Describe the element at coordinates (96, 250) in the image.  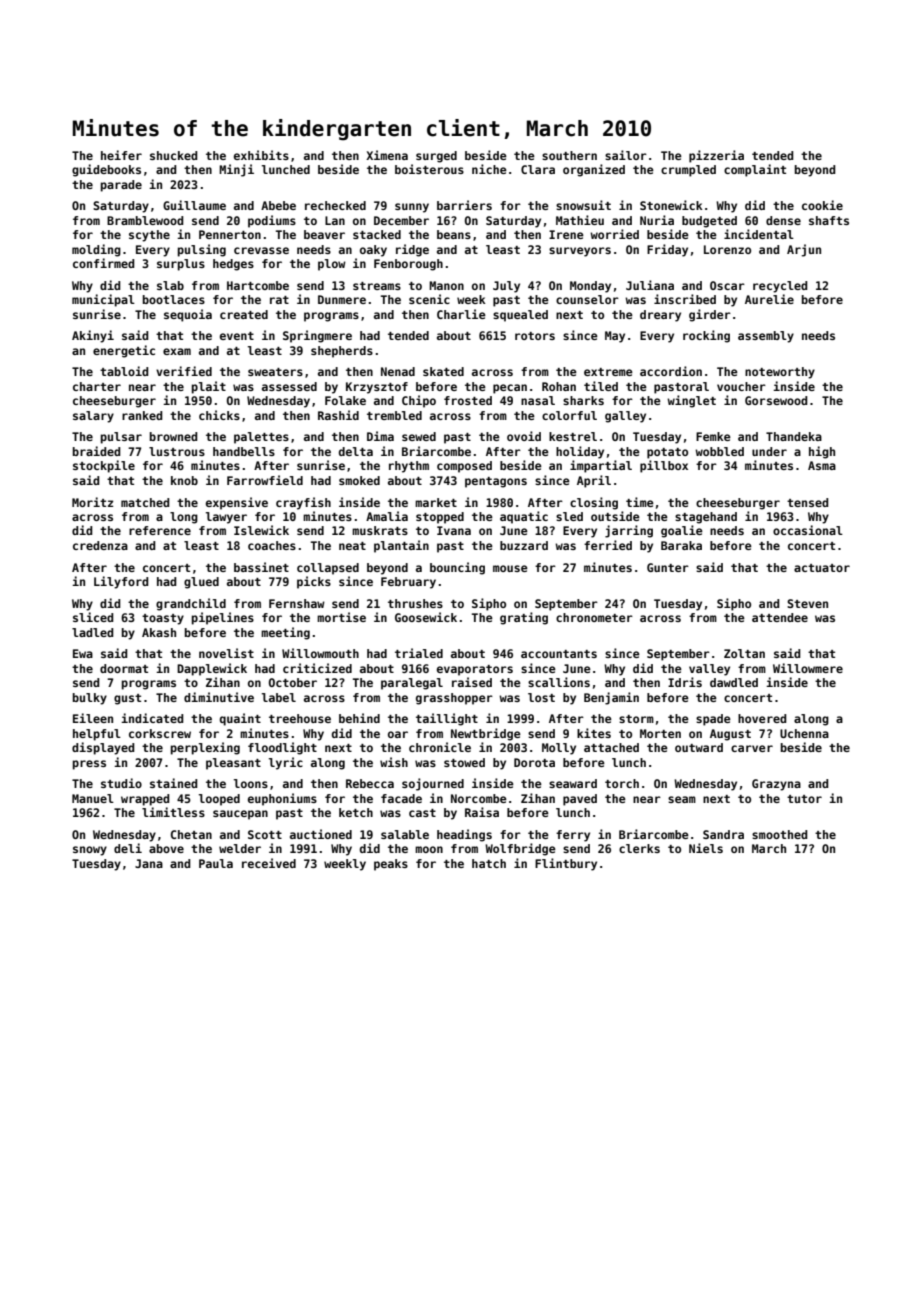
I see `molding` at that location.
